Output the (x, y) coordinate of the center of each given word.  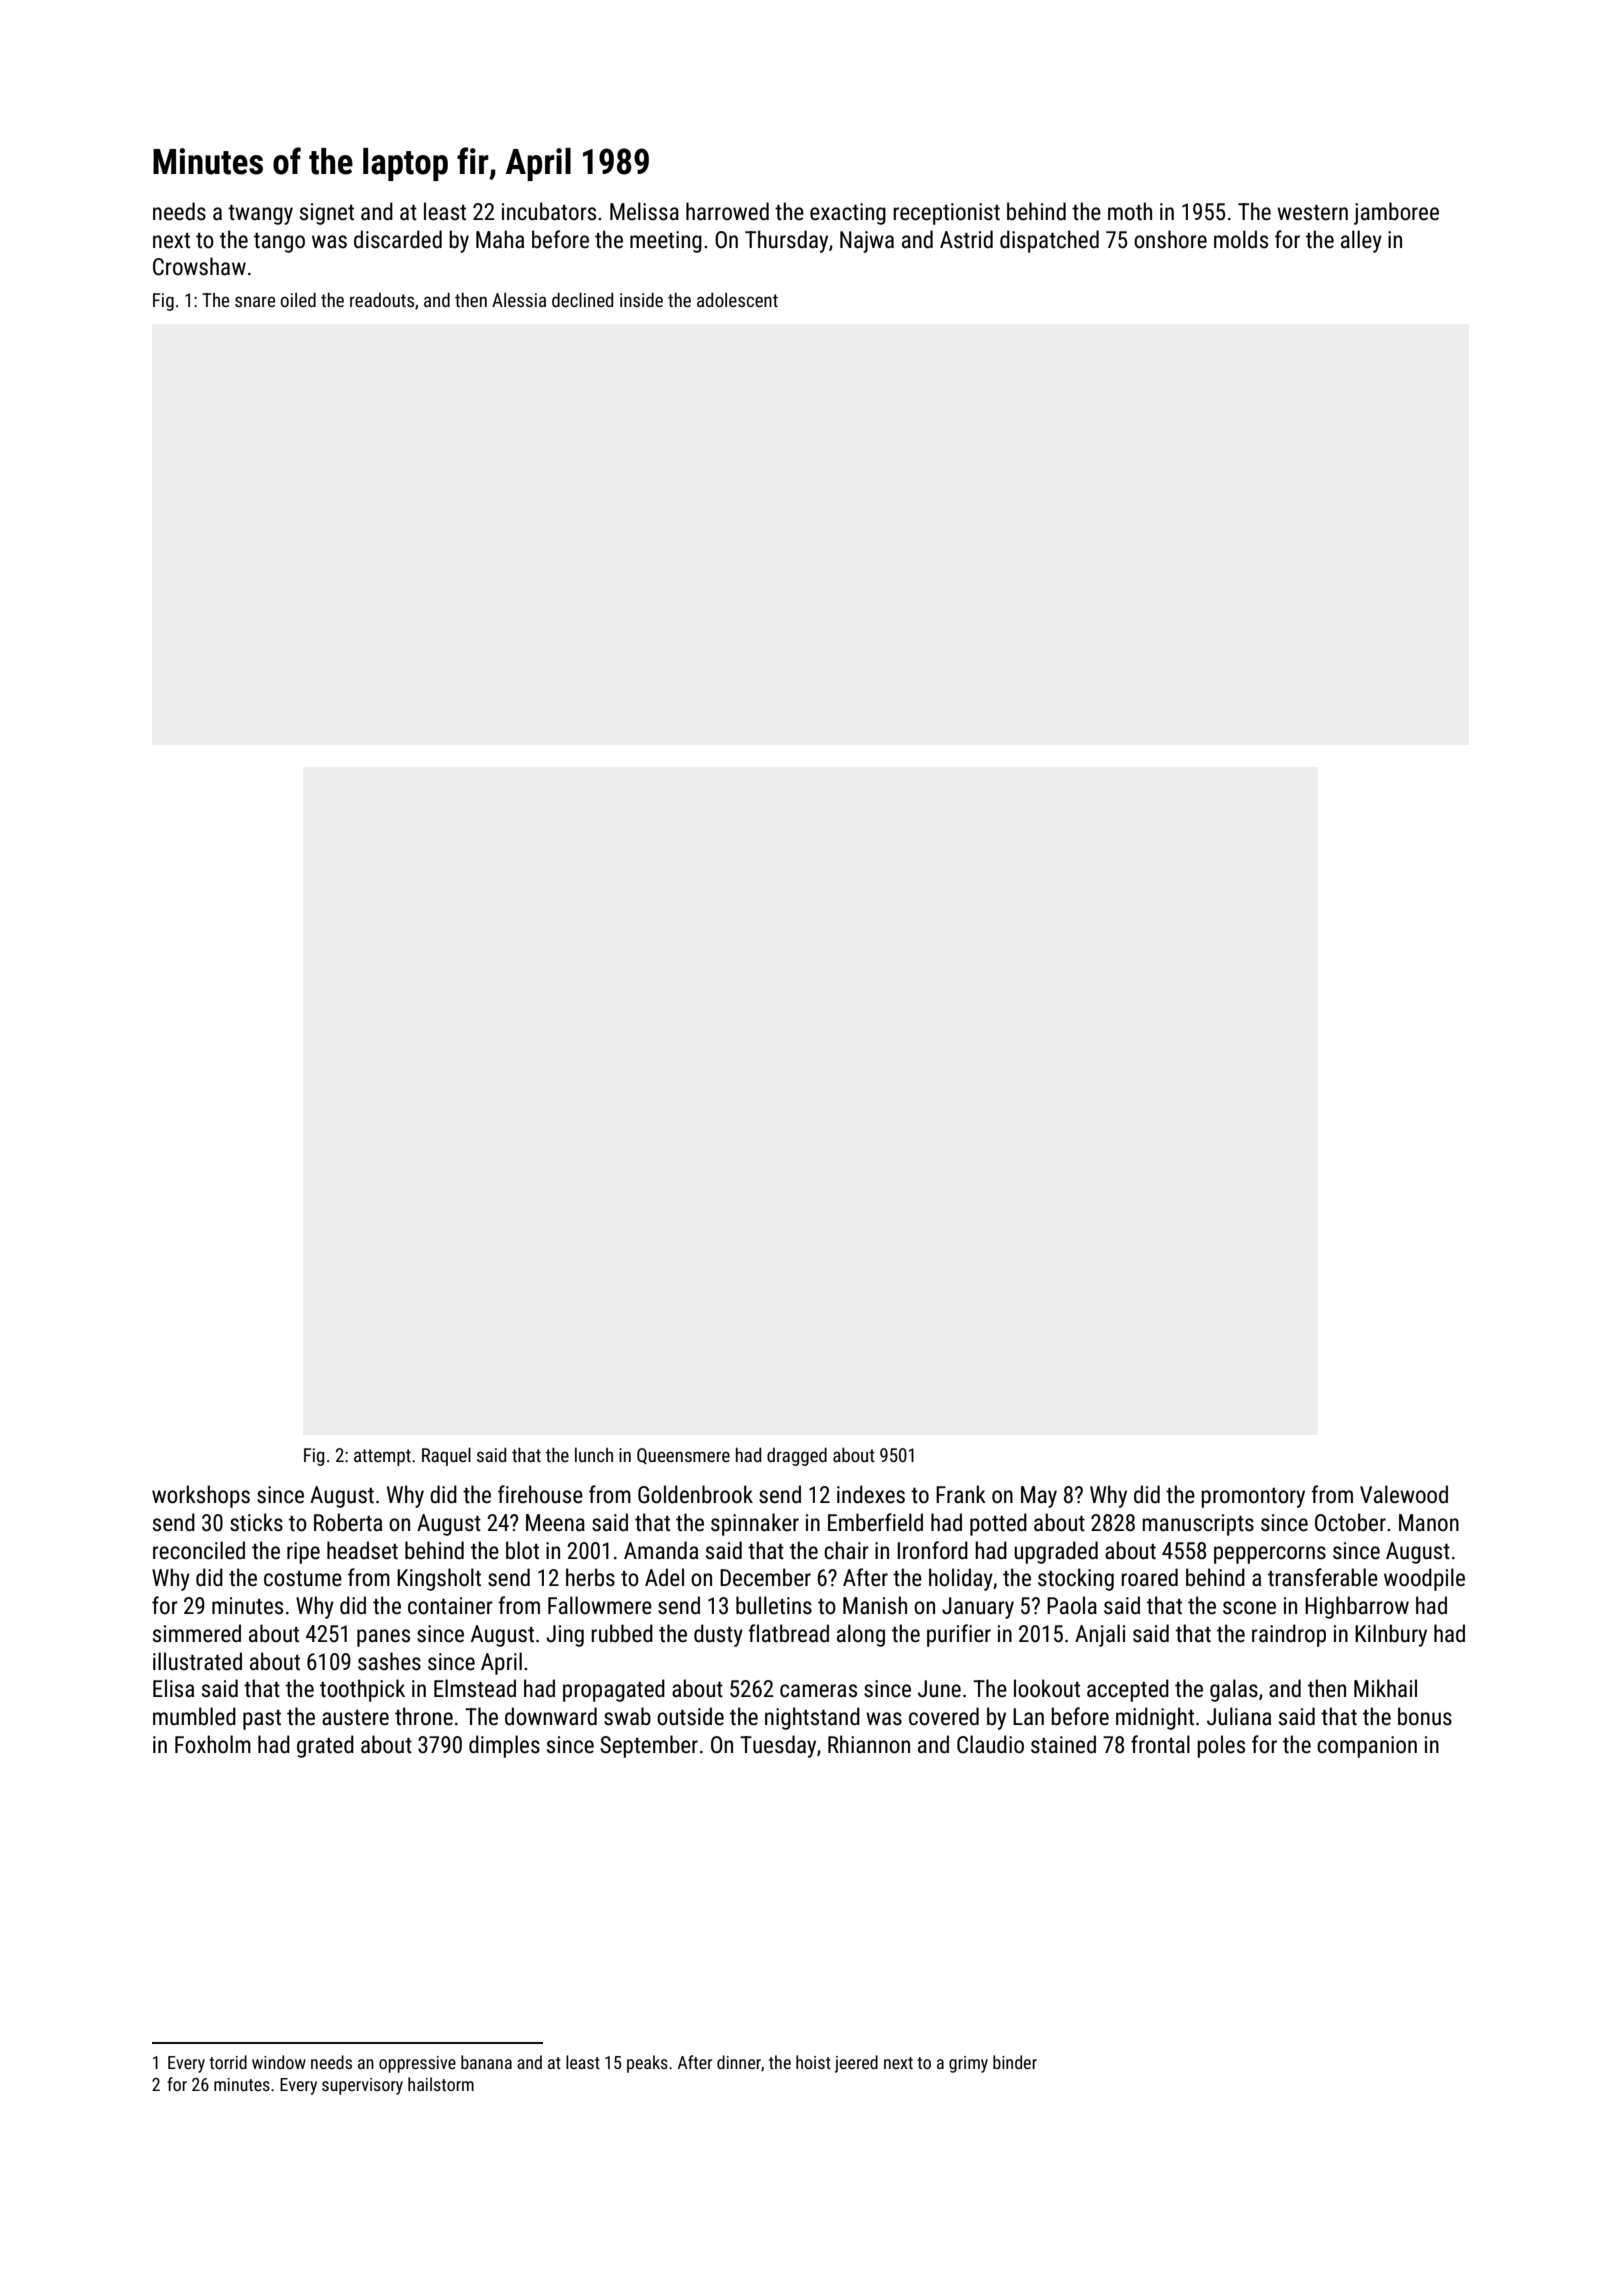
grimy (968, 2064)
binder (1015, 2062)
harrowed (727, 211)
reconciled (199, 1550)
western (1312, 213)
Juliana (1239, 1716)
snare (255, 301)
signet (327, 214)
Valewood (1404, 1494)
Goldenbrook (695, 1494)
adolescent (737, 300)
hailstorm (441, 2084)
